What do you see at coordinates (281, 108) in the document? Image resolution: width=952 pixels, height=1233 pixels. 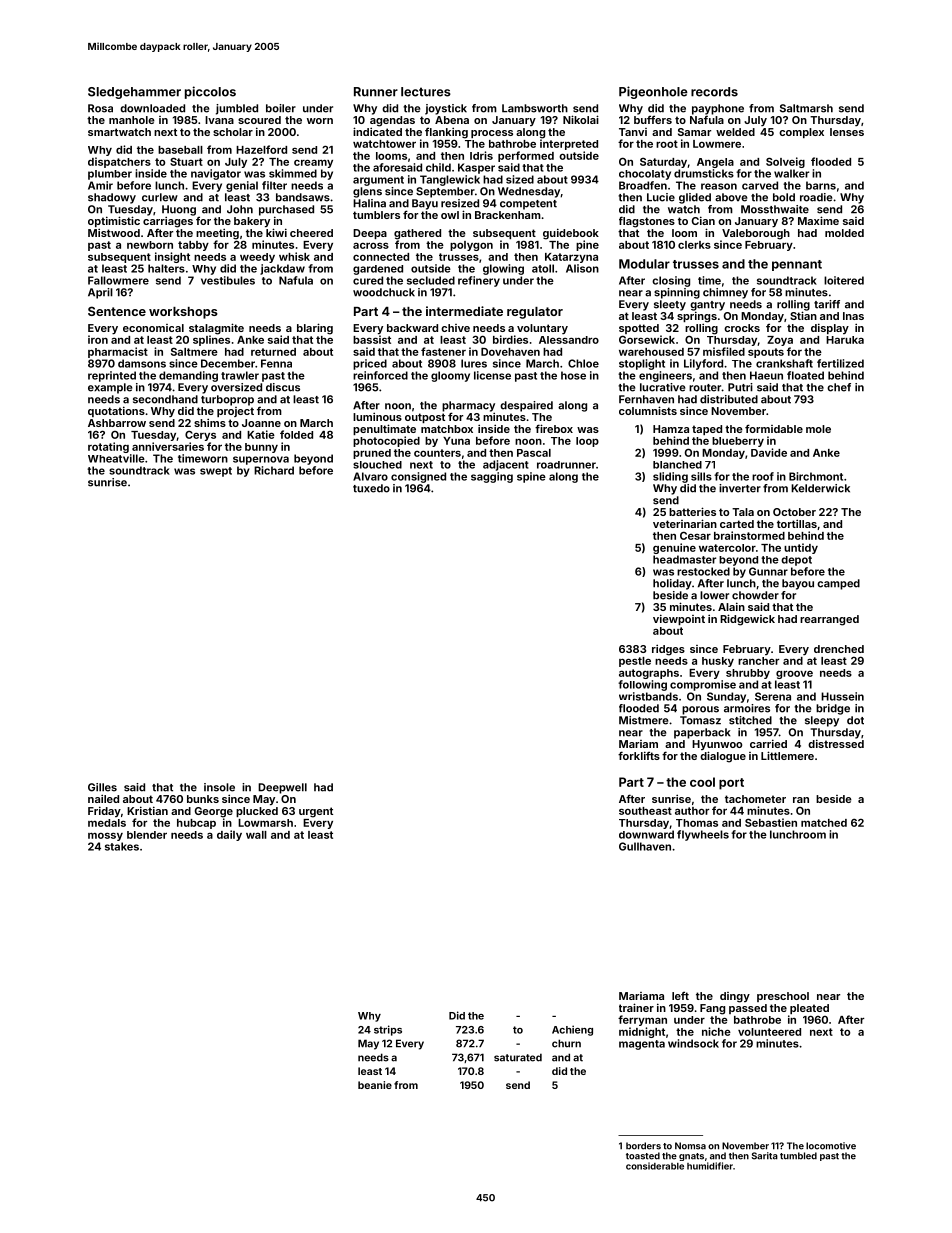 I see `boiler` at bounding box center [281, 108].
